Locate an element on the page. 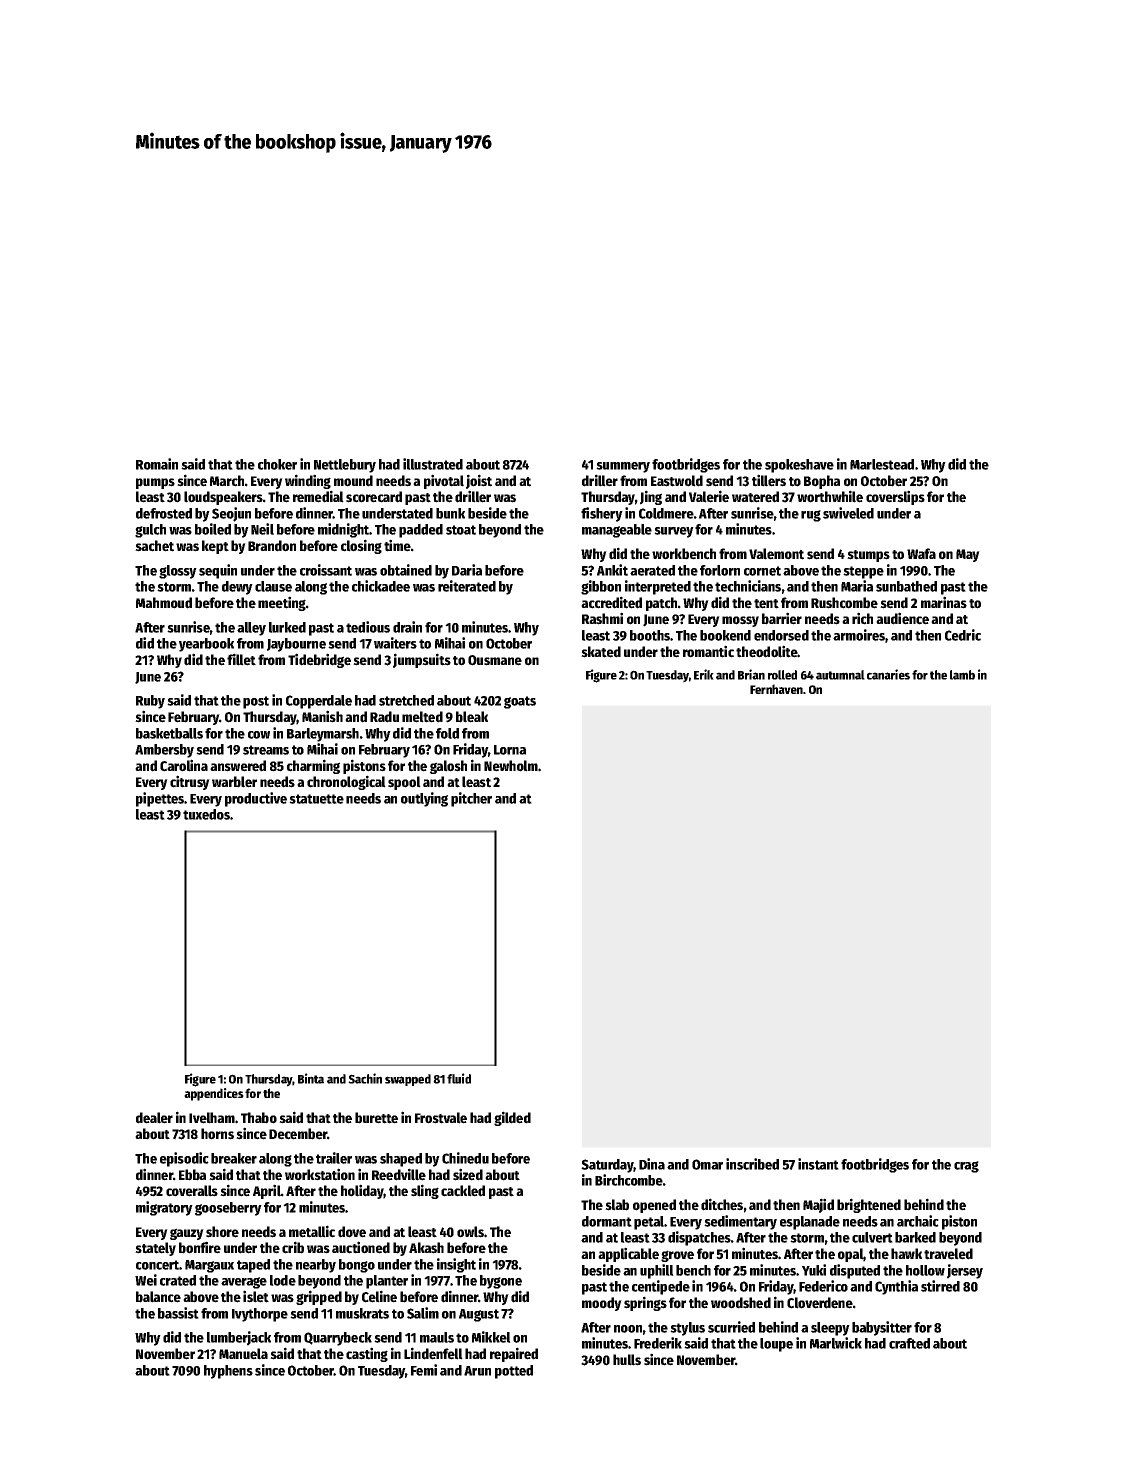 This document has height=1458, width=1127. Nettlebury is located at coordinates (345, 466).
